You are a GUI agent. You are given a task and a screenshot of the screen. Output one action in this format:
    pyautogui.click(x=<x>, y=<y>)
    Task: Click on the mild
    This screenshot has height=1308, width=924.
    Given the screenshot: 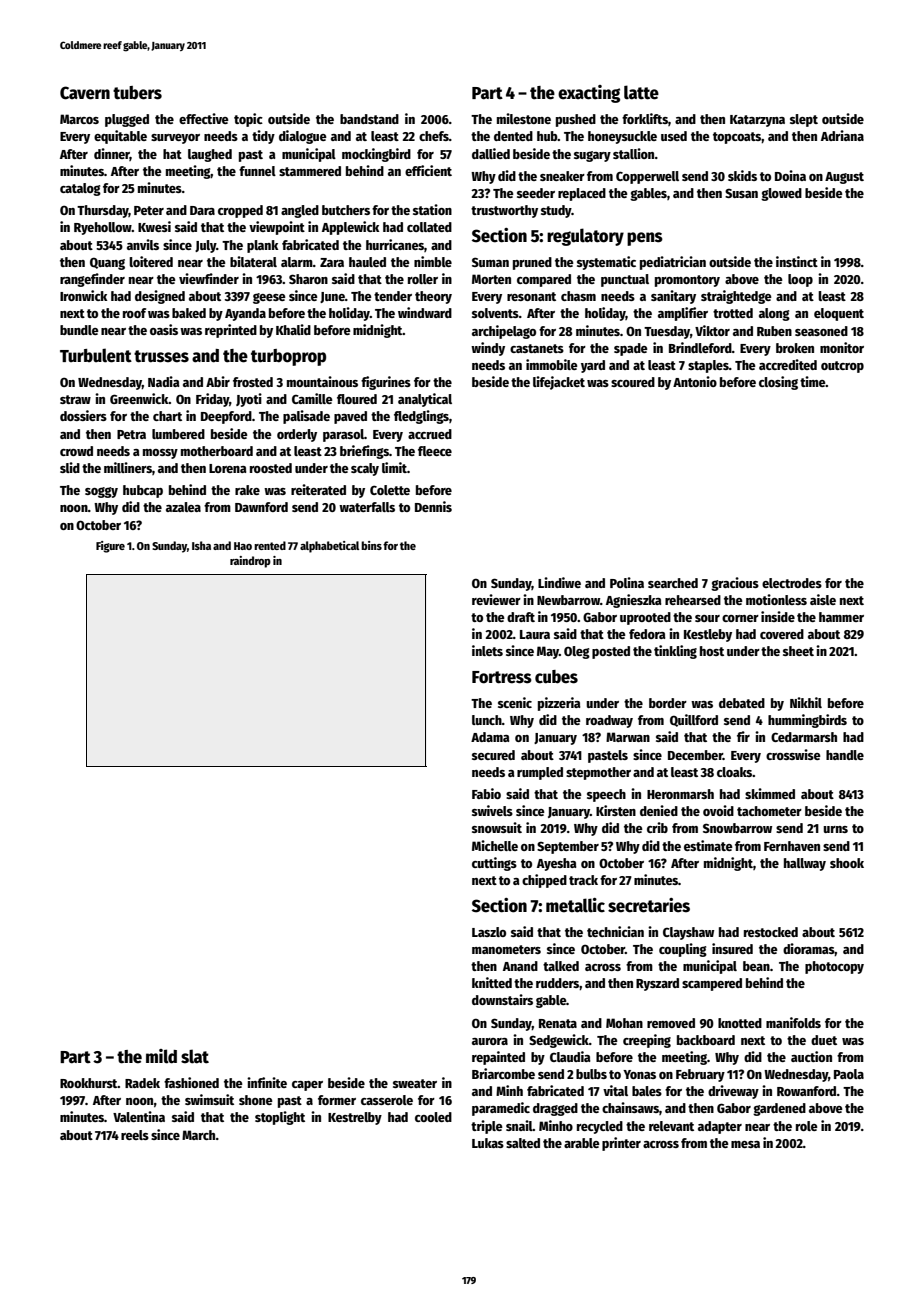 What is the action you would take?
    pyautogui.click(x=161, y=1056)
